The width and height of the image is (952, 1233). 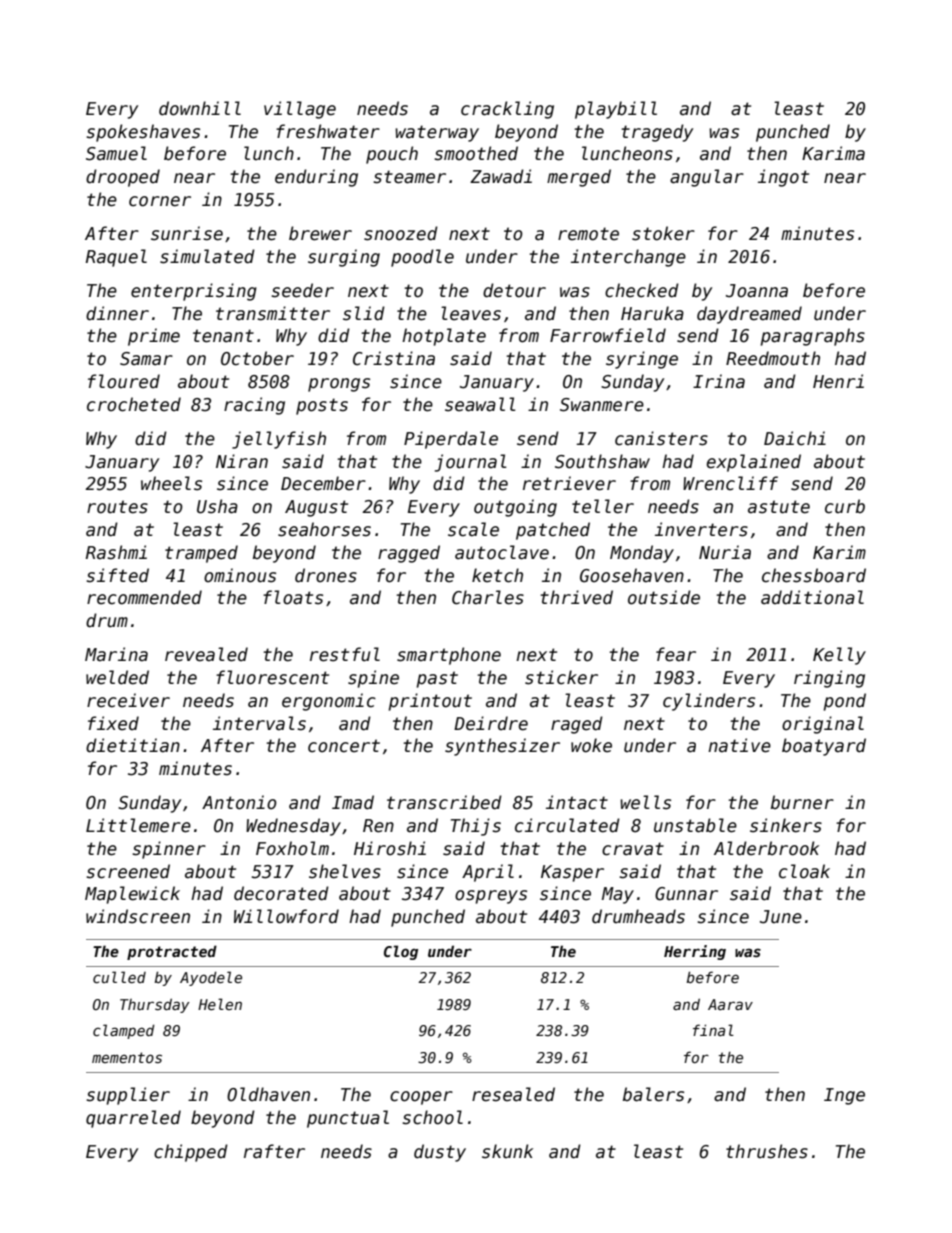 I want to click on enterprising, so click(x=194, y=292).
